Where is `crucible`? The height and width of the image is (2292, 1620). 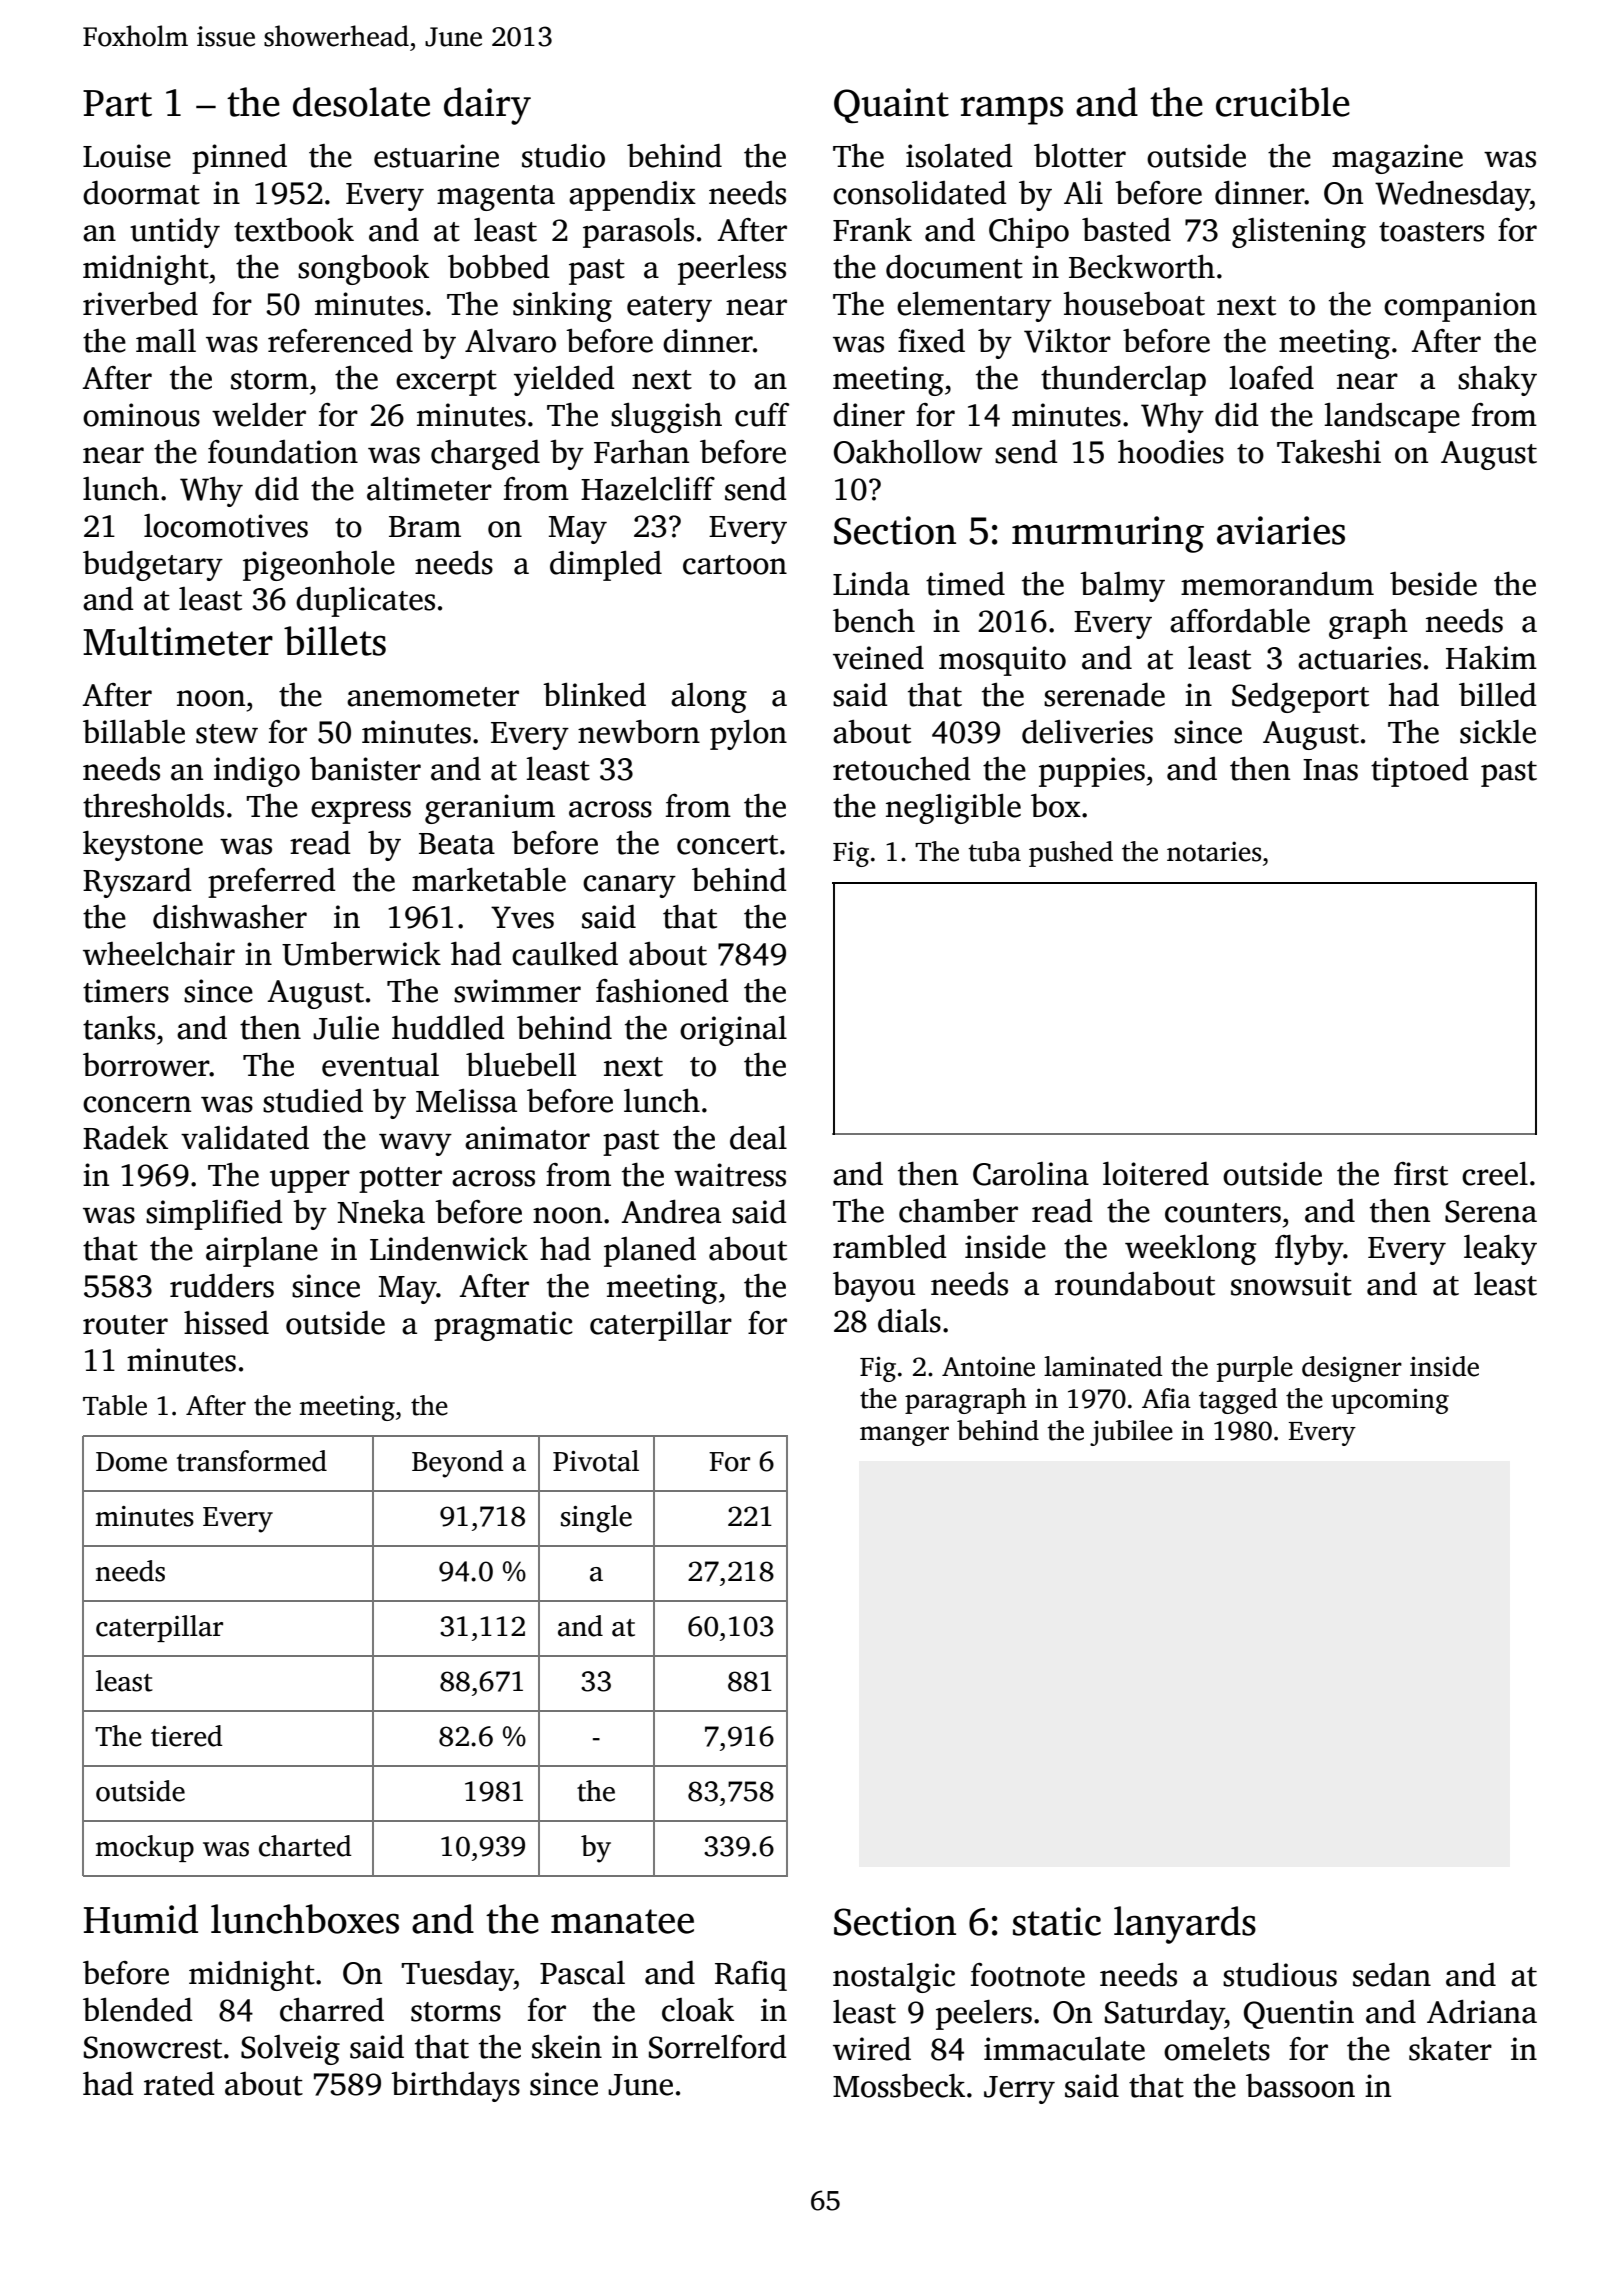
crucible is located at coordinates (1283, 102).
